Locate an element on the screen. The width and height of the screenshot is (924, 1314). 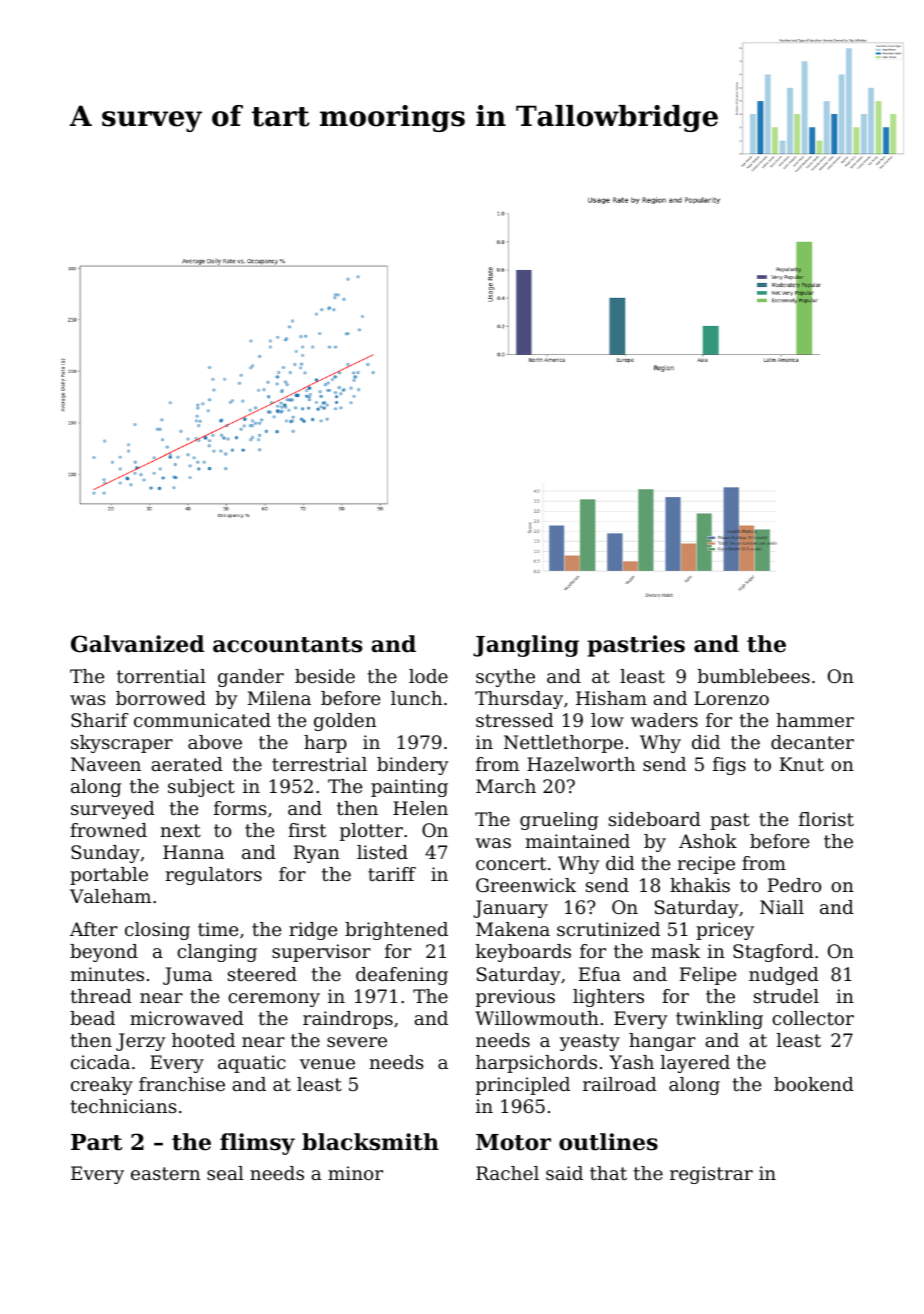
closing is located at coordinates (157, 931).
